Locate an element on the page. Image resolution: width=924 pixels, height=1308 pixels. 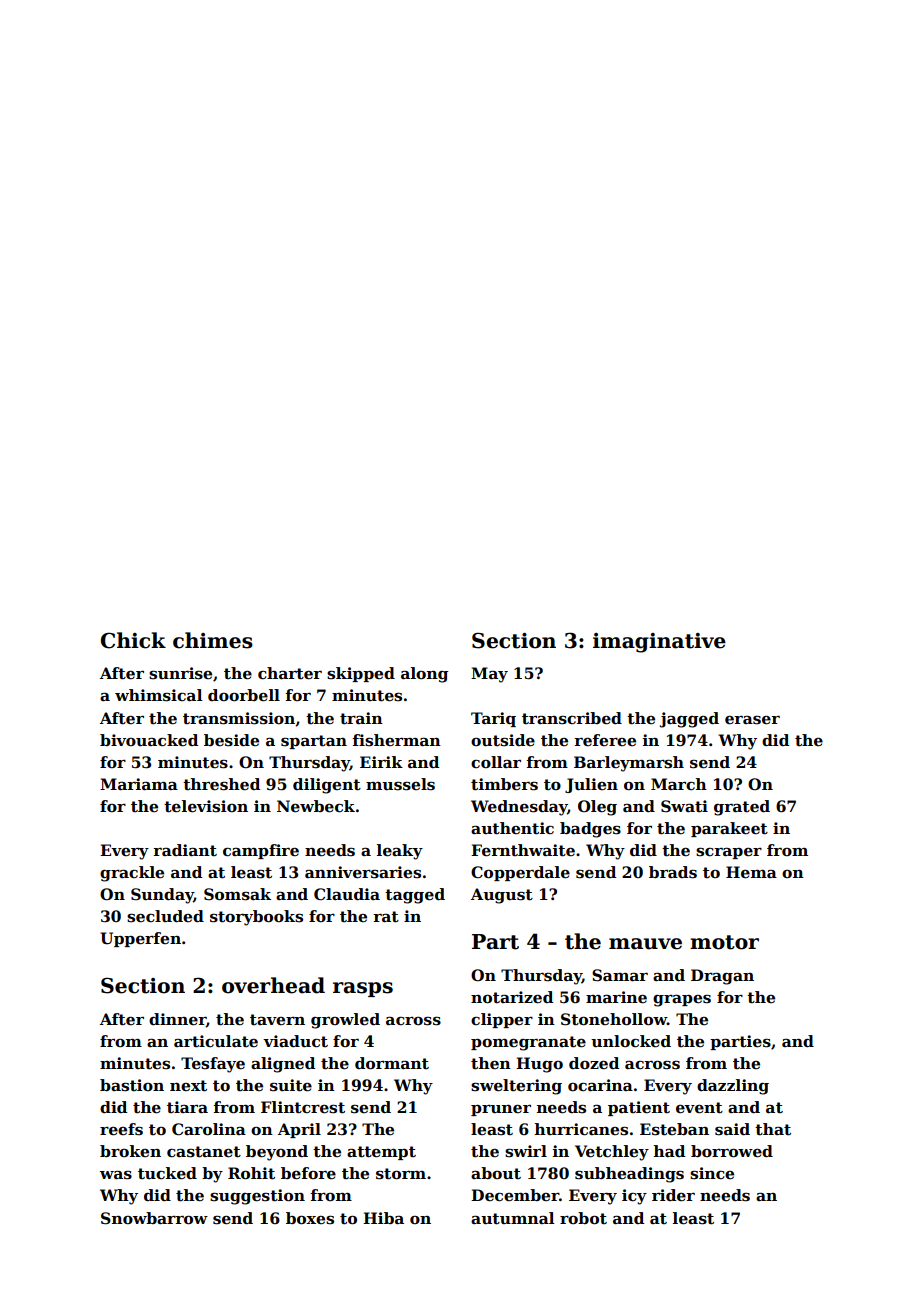
Mariama is located at coordinates (139, 784).
